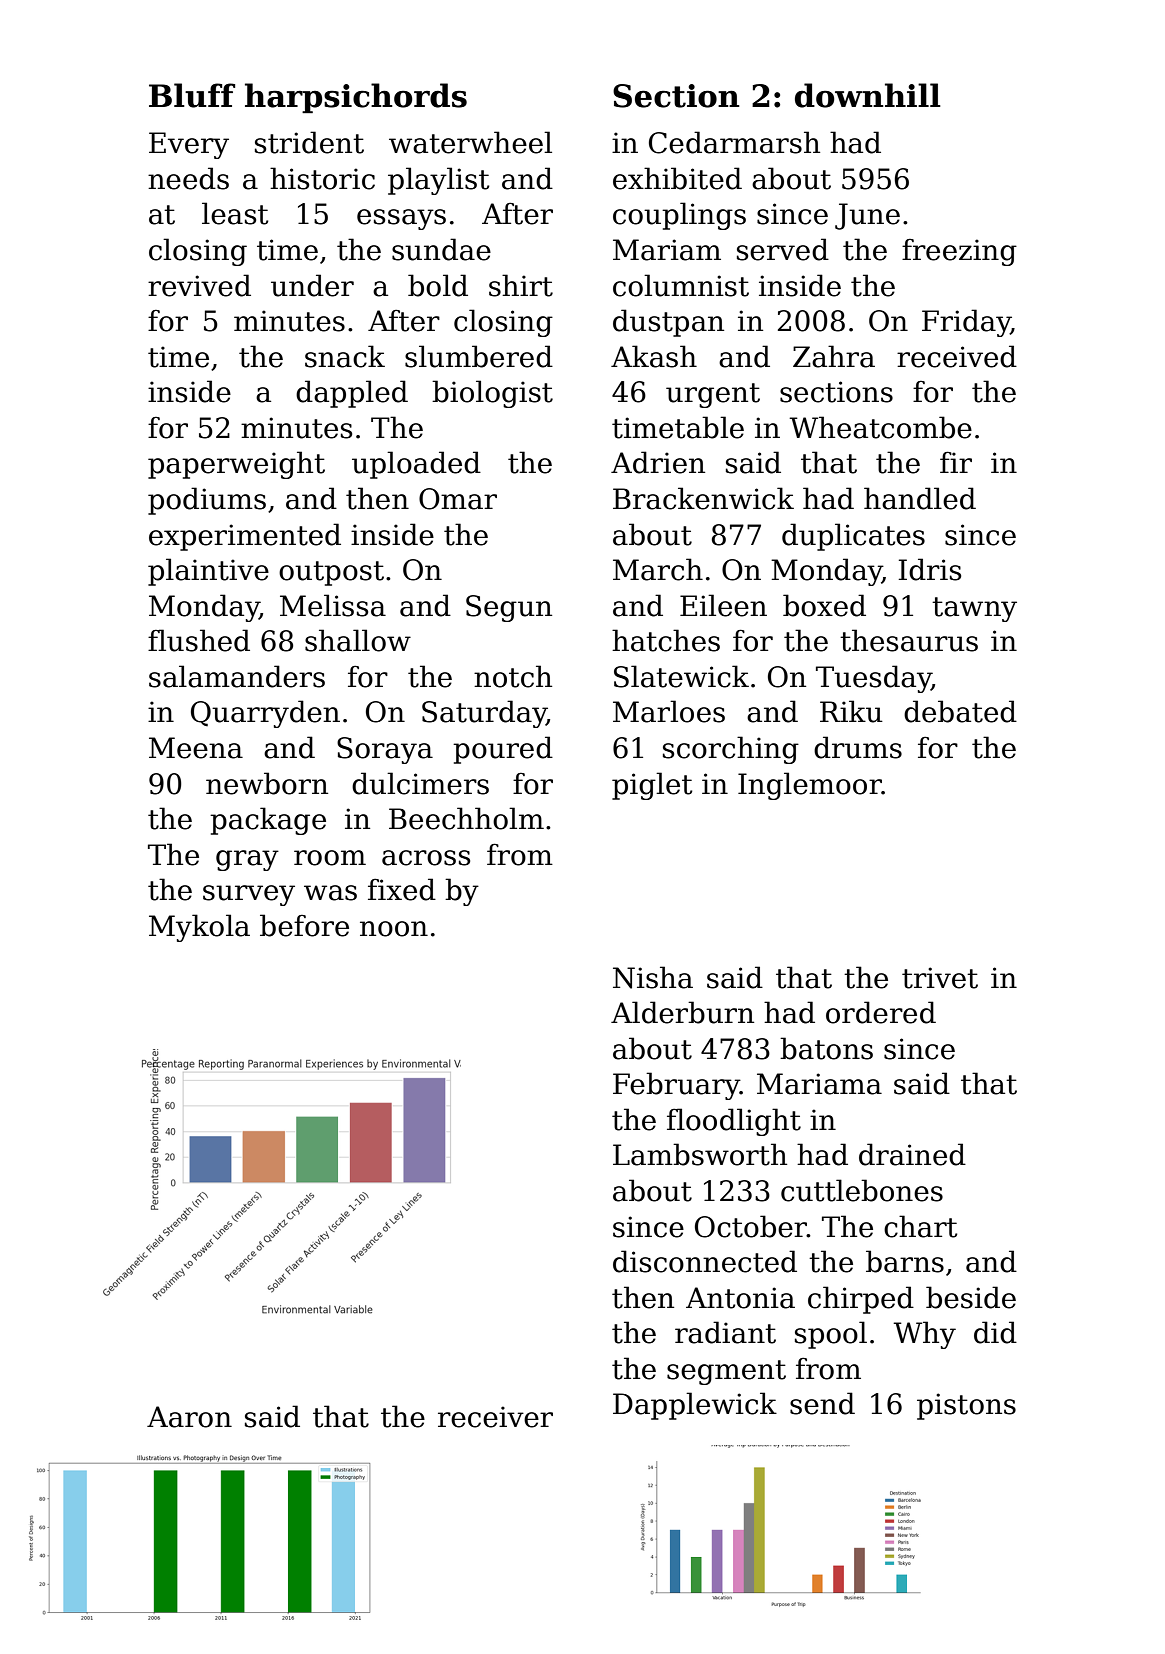 The width and height of the screenshot is (1165, 1654). Describe the element at coordinates (783, 249) in the screenshot. I see `served` at that location.
